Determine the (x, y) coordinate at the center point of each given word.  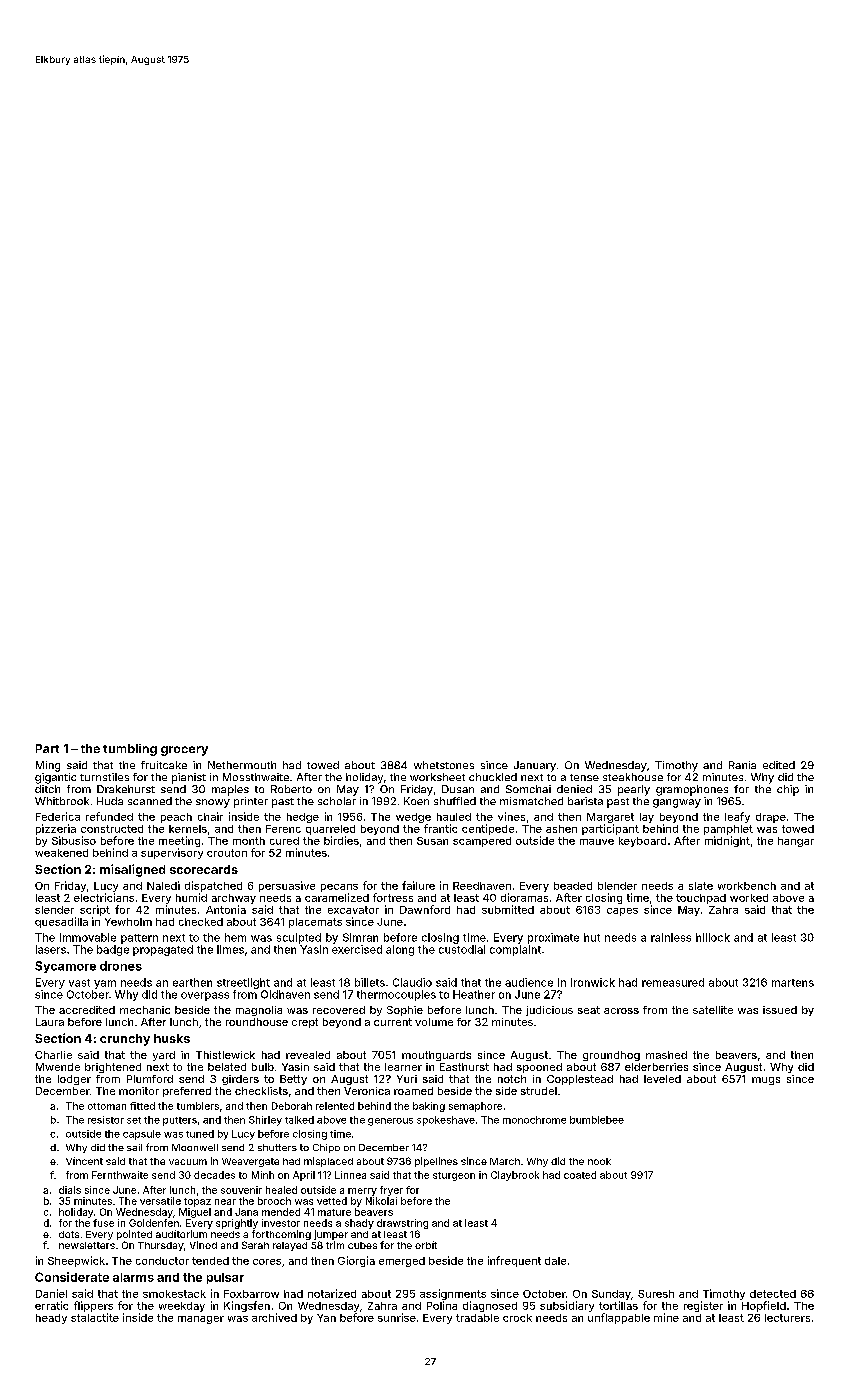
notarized (332, 1293)
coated (580, 1175)
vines (511, 816)
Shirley (265, 1121)
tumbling (130, 750)
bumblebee (597, 1120)
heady (51, 1319)
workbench (747, 886)
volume (434, 1022)
